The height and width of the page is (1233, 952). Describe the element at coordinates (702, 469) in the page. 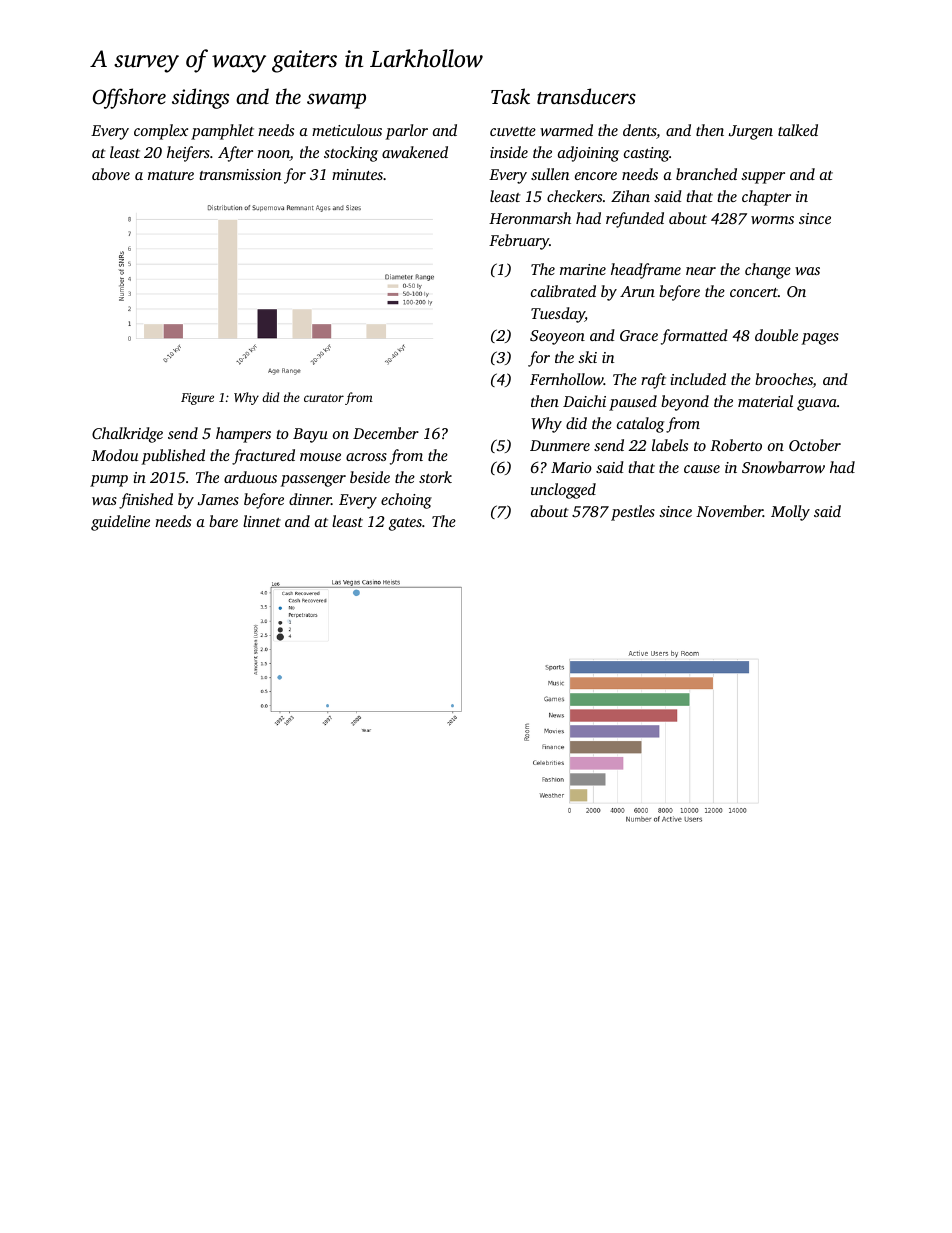

I see `cause` at that location.
